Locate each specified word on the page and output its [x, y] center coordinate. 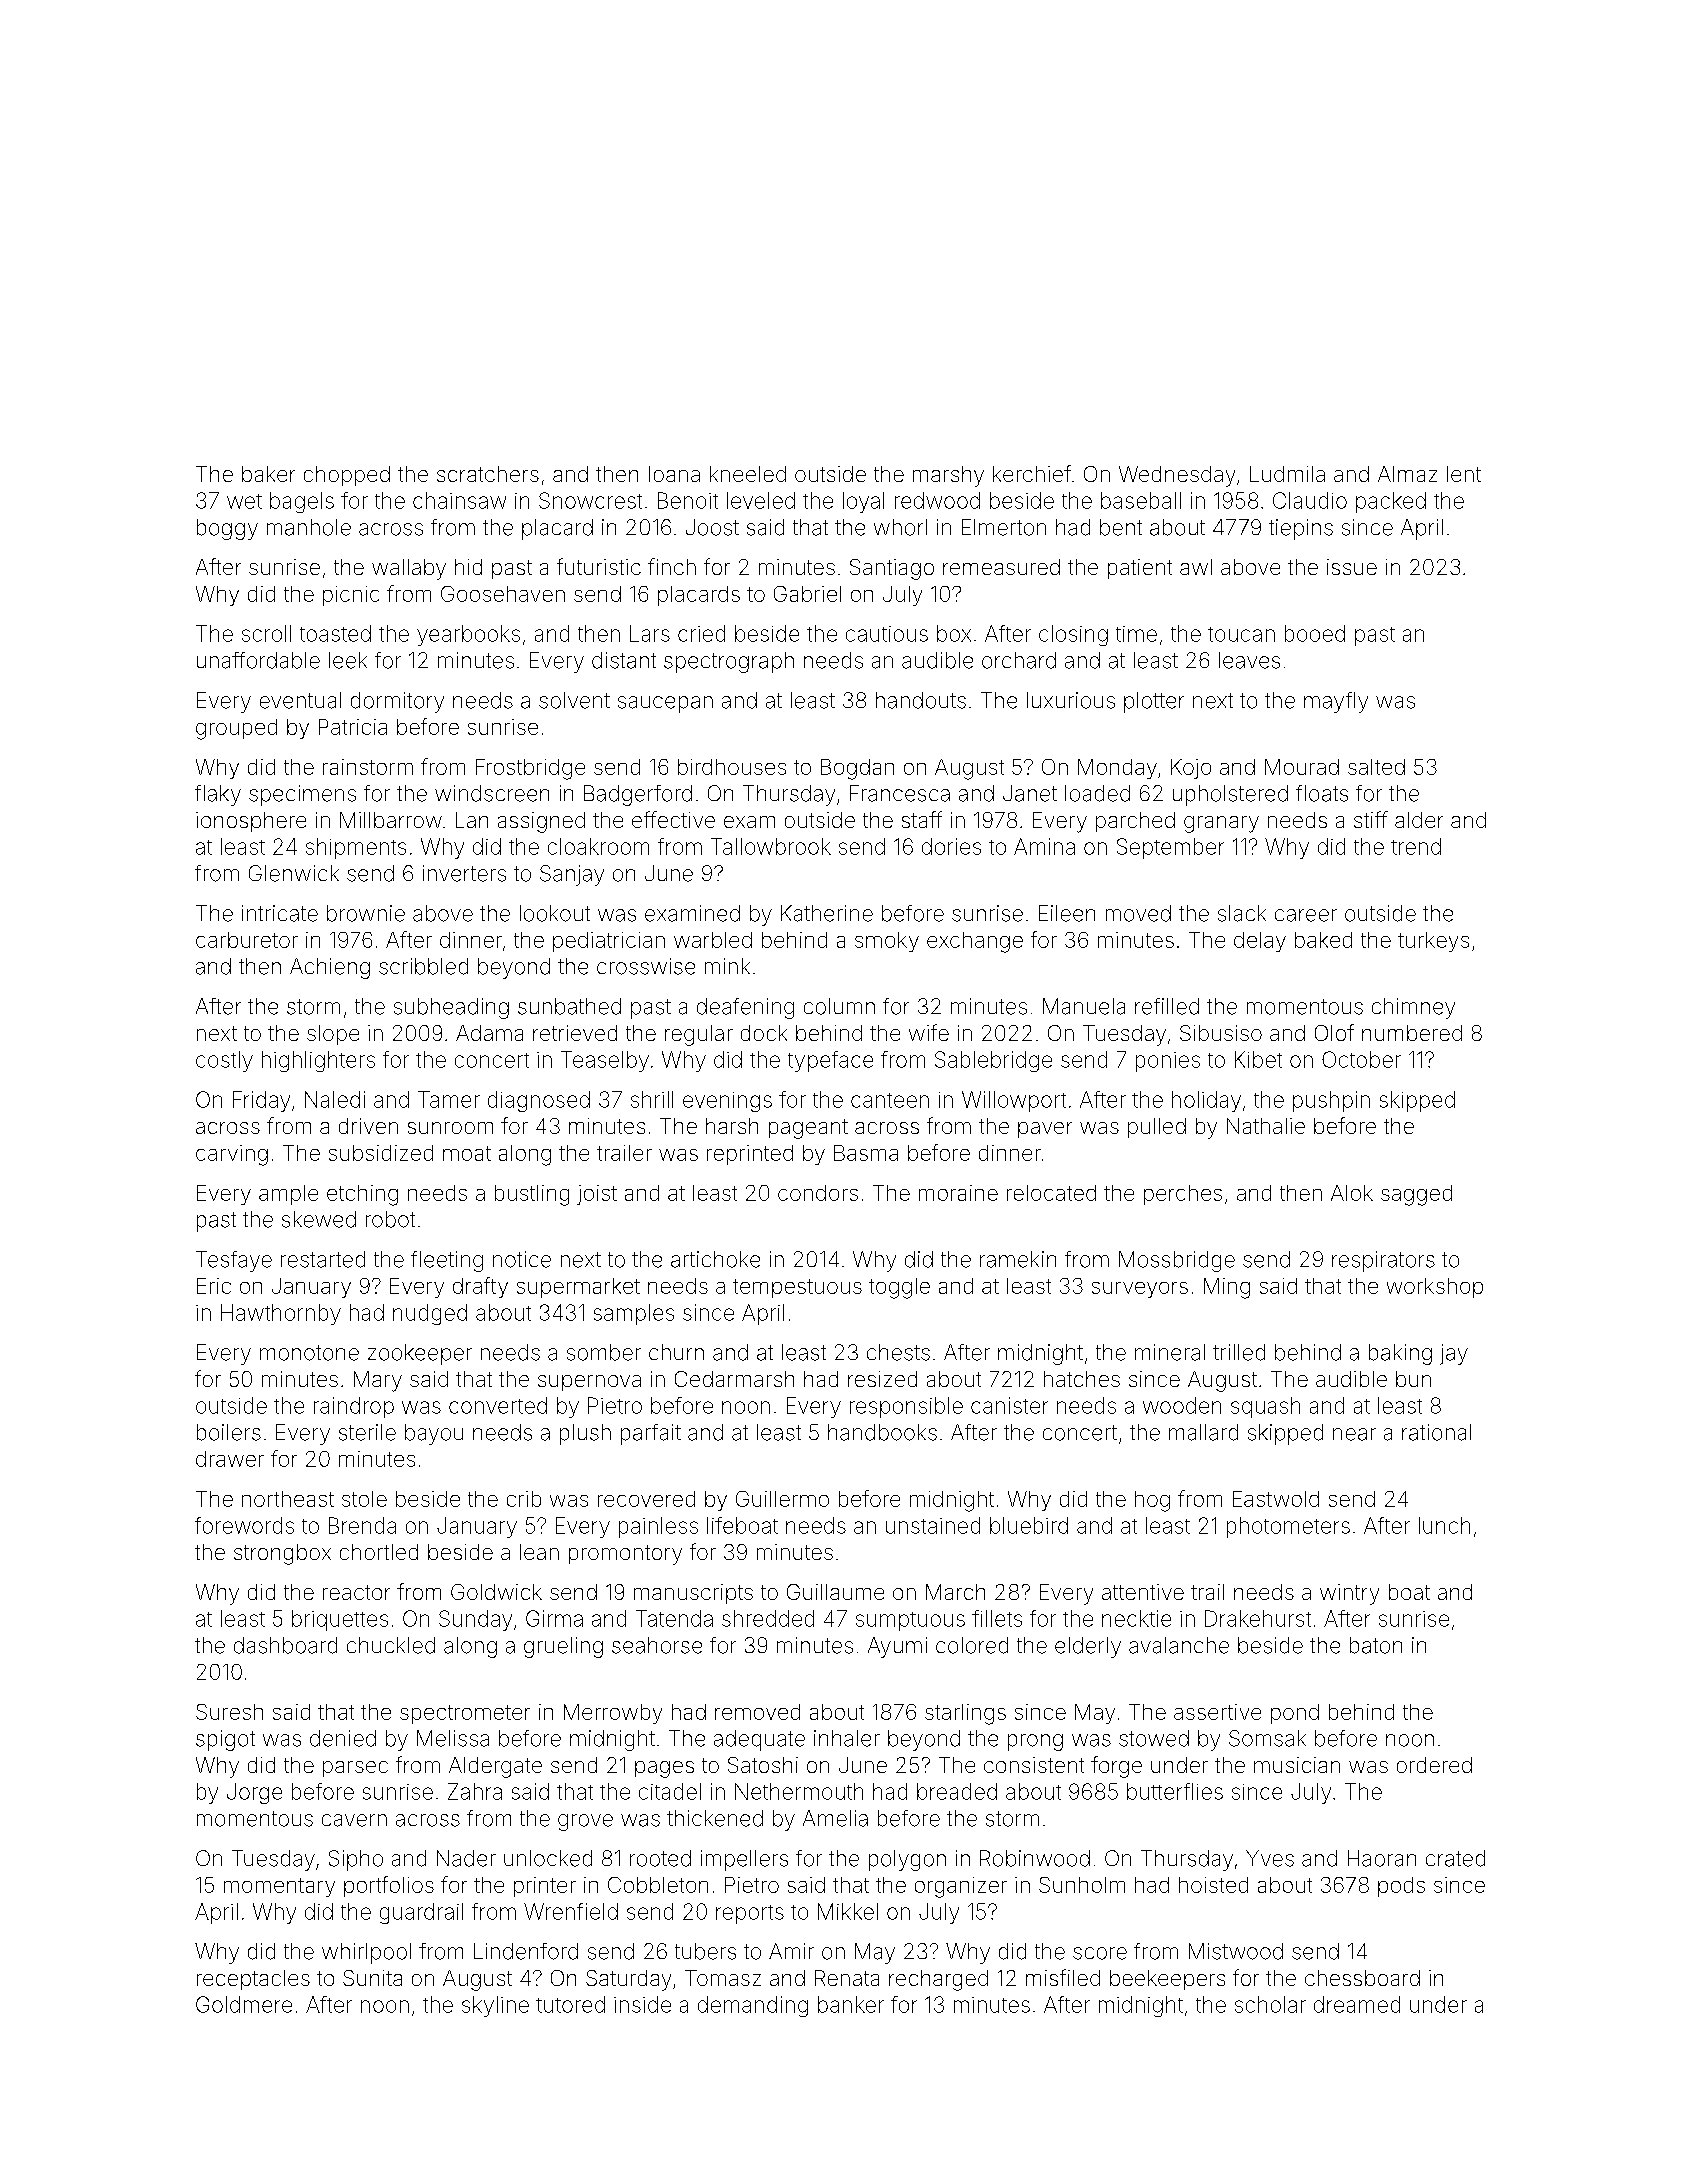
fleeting [447, 1261]
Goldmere [244, 2004]
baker [268, 474]
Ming [1227, 1288]
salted [1376, 767]
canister [1009, 1405]
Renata [847, 1978]
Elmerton [1004, 527]
